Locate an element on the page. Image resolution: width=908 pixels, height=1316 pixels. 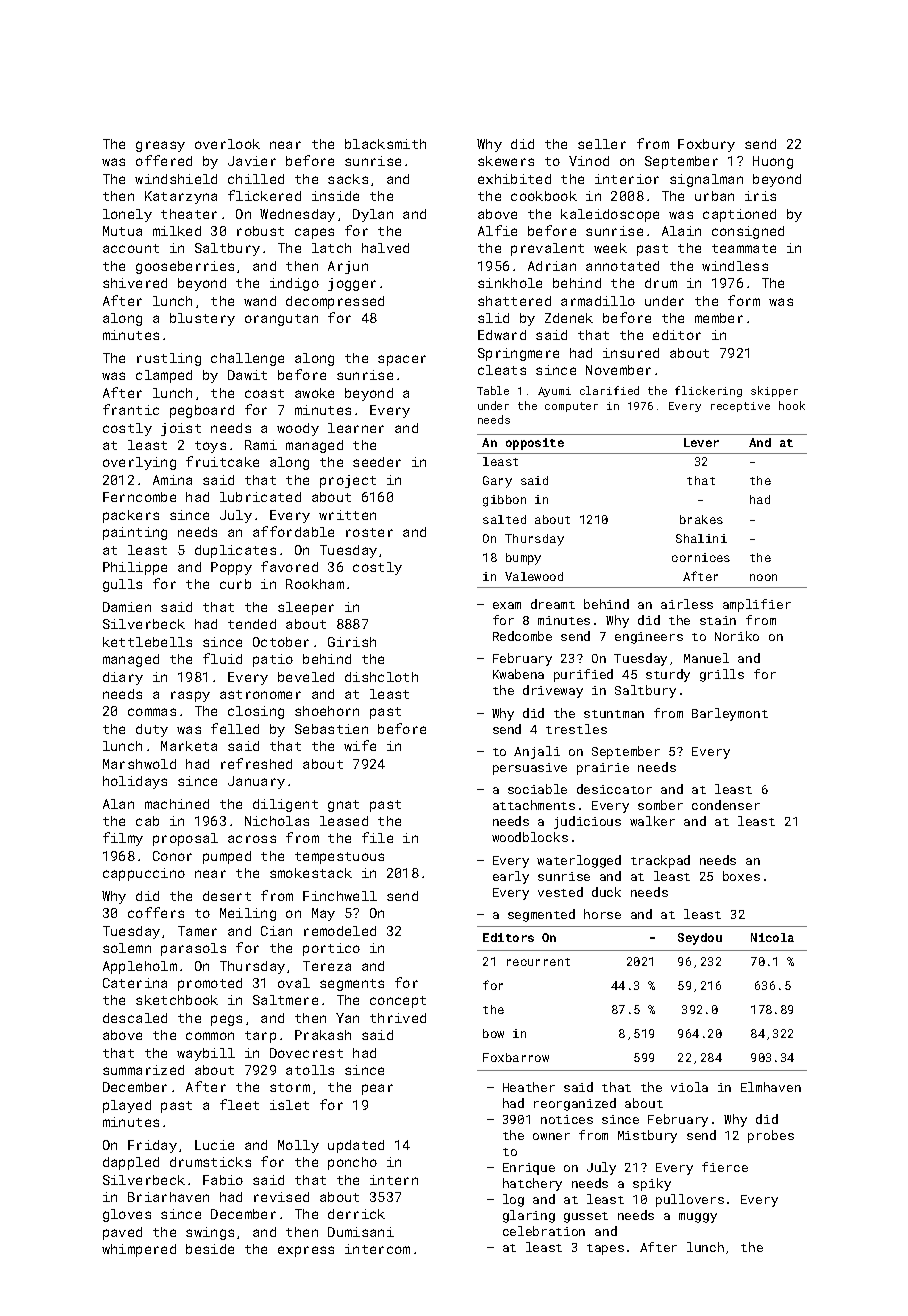
wife is located at coordinates (360, 745).
